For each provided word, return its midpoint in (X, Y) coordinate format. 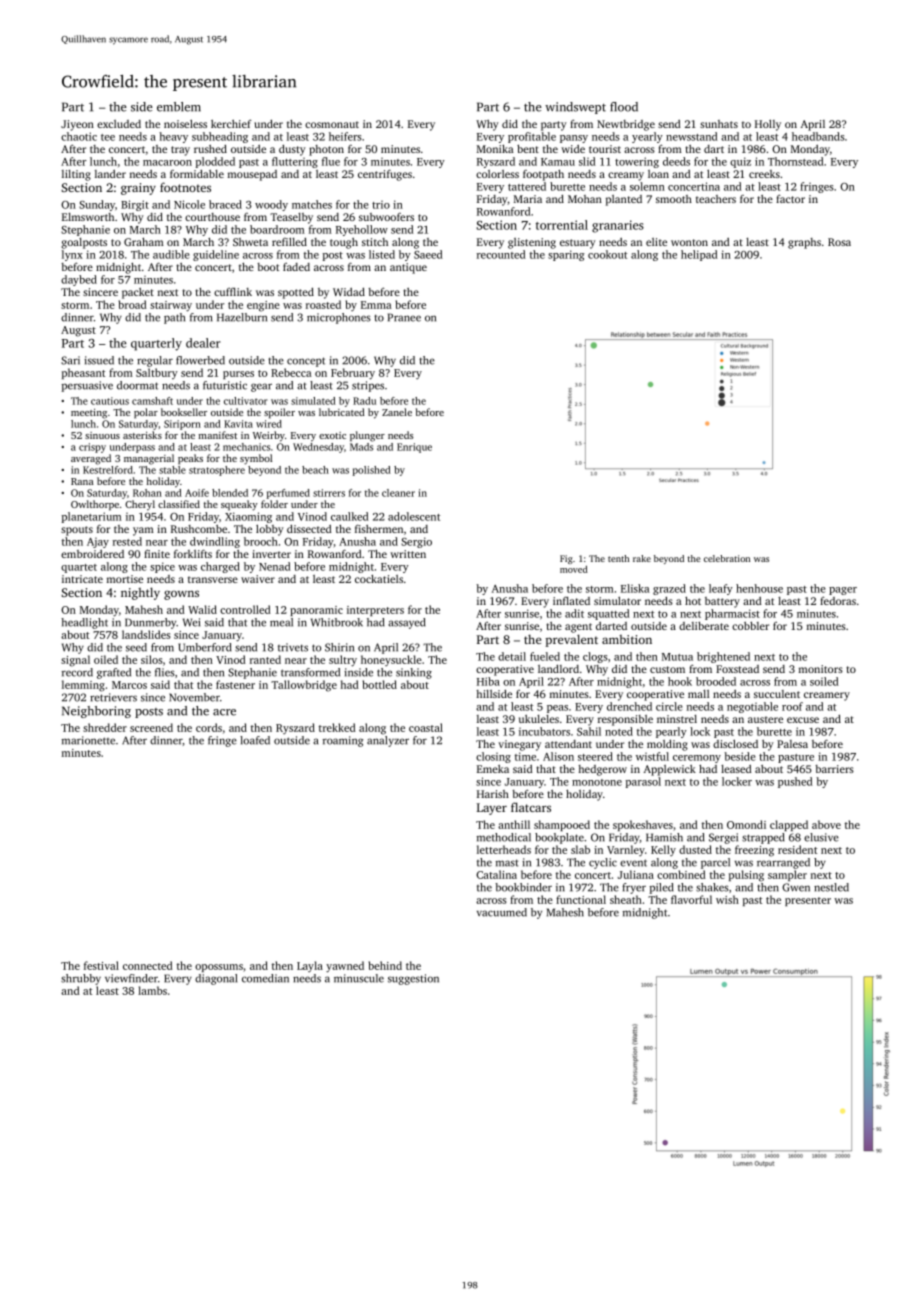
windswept (575, 108)
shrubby (81, 979)
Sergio (416, 542)
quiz (740, 162)
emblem (179, 107)
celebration (727, 558)
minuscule (359, 978)
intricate (82, 579)
